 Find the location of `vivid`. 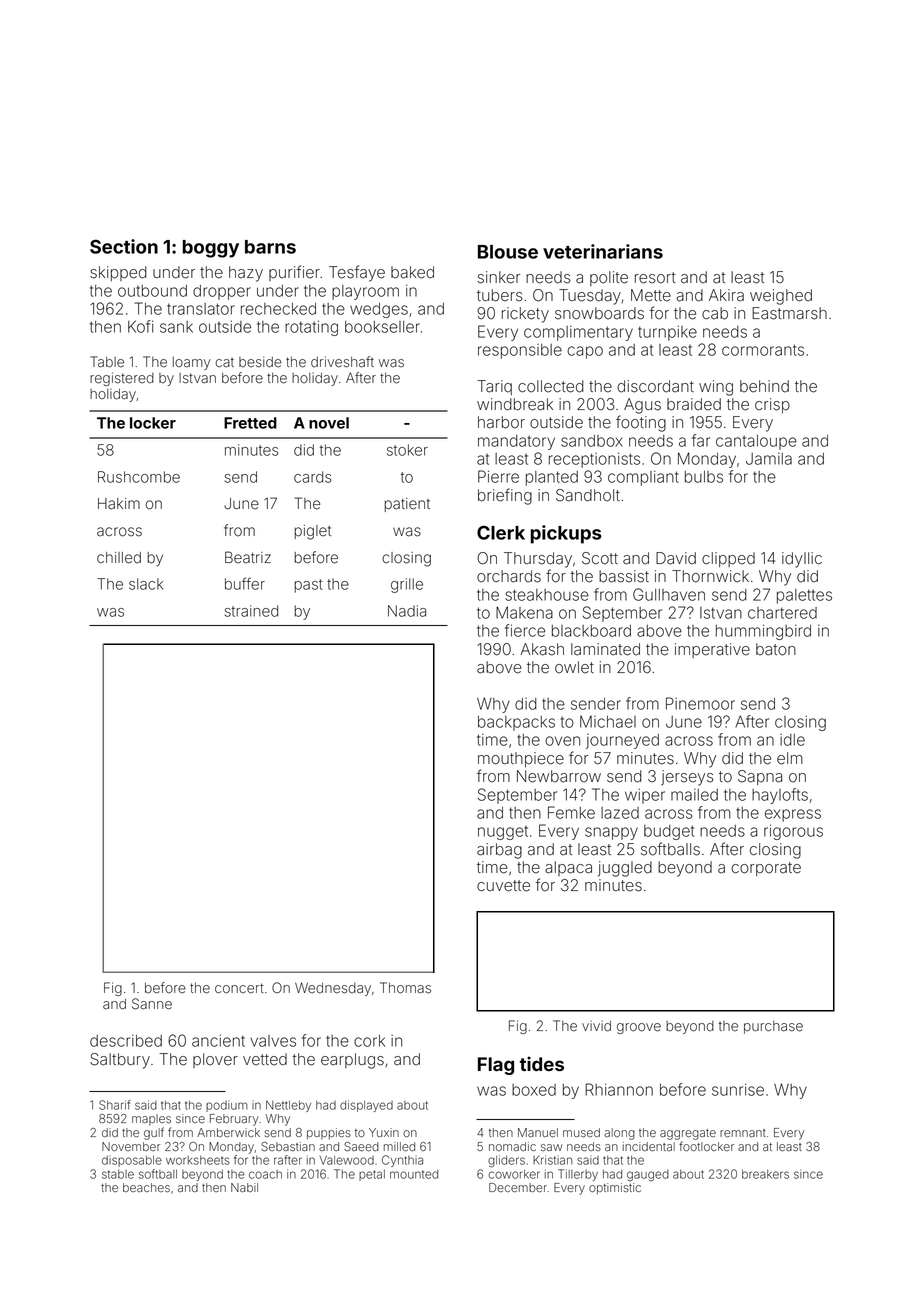

vivid is located at coordinates (596, 1026).
